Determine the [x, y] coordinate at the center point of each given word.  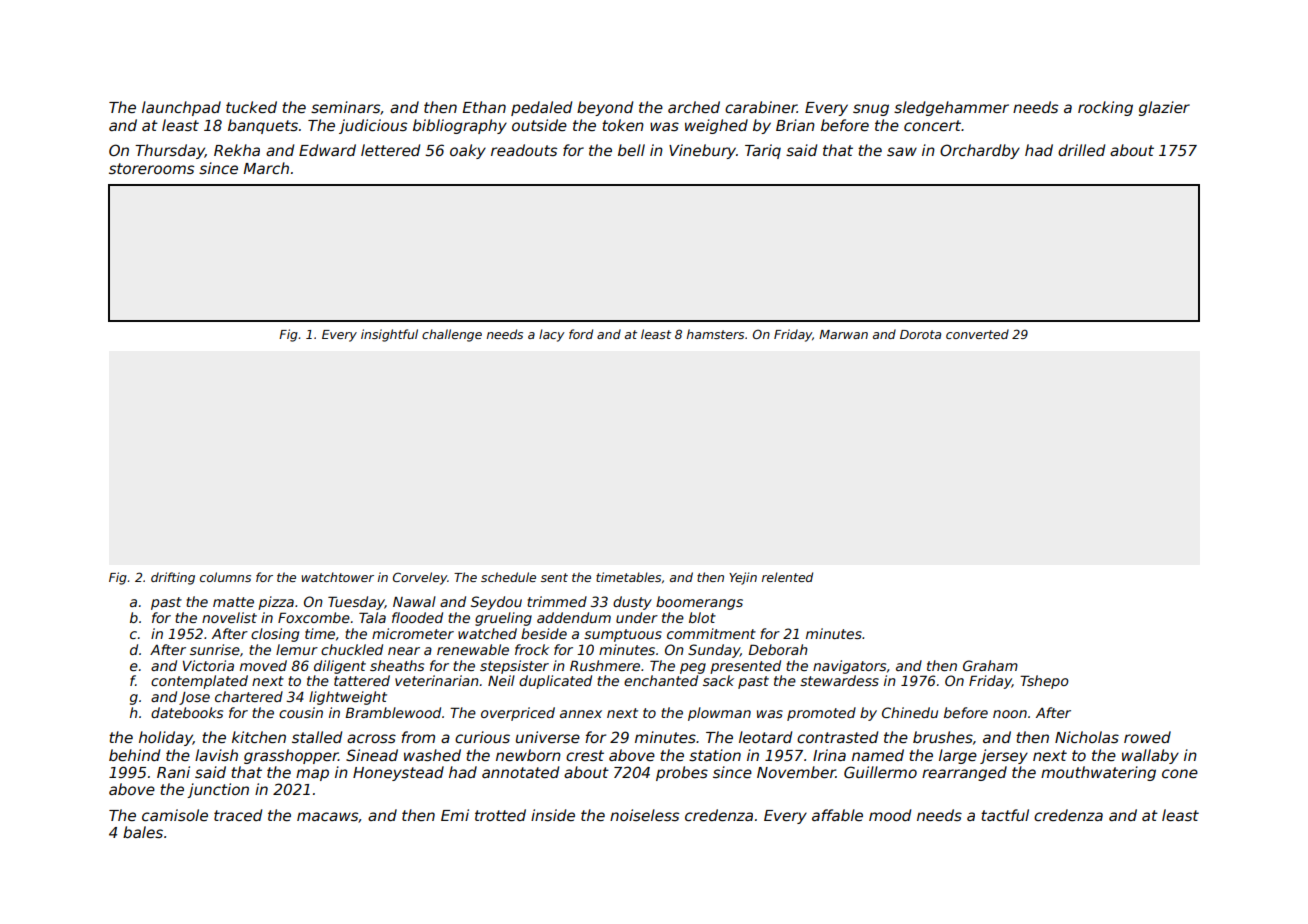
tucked [251, 107]
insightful [389, 335]
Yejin [743, 578]
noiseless [644, 815]
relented [787, 577]
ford [581, 334]
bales [143, 832]
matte [233, 602]
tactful [1005, 815]
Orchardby [980, 151]
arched [694, 107]
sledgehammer [951, 108]
